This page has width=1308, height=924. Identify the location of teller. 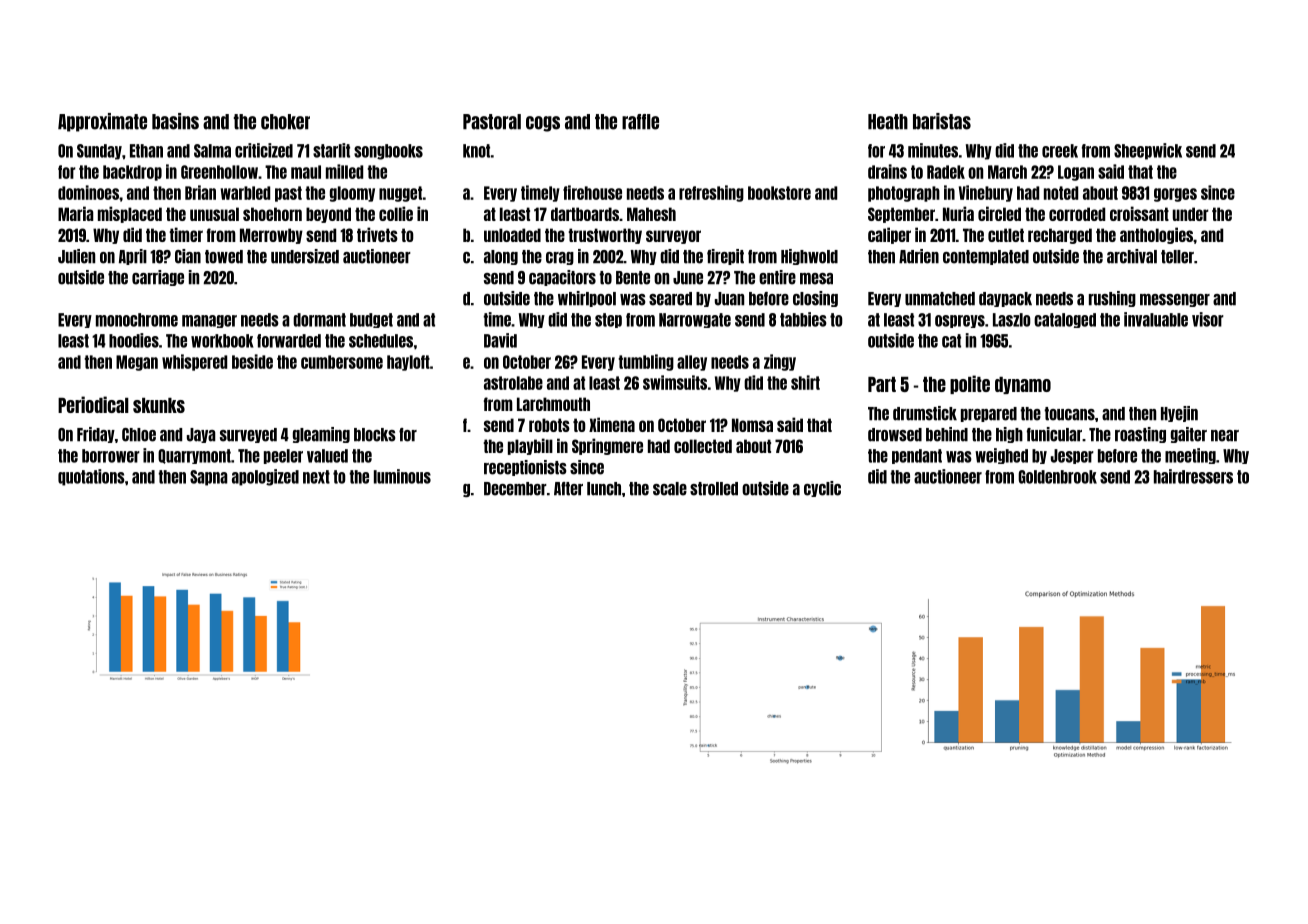
(1177, 257).
